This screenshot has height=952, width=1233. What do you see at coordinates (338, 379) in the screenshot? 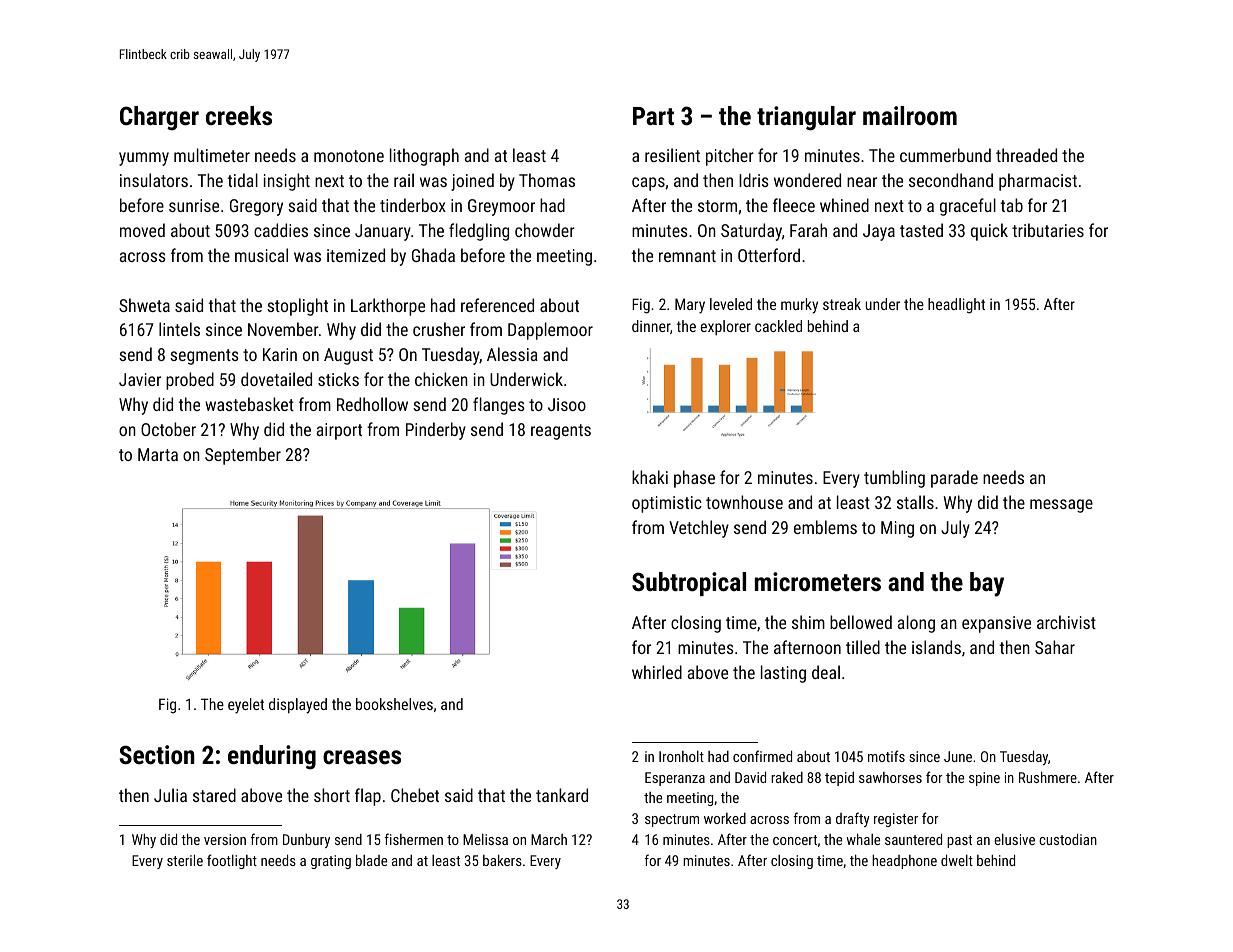
I see `sticks` at bounding box center [338, 379].
